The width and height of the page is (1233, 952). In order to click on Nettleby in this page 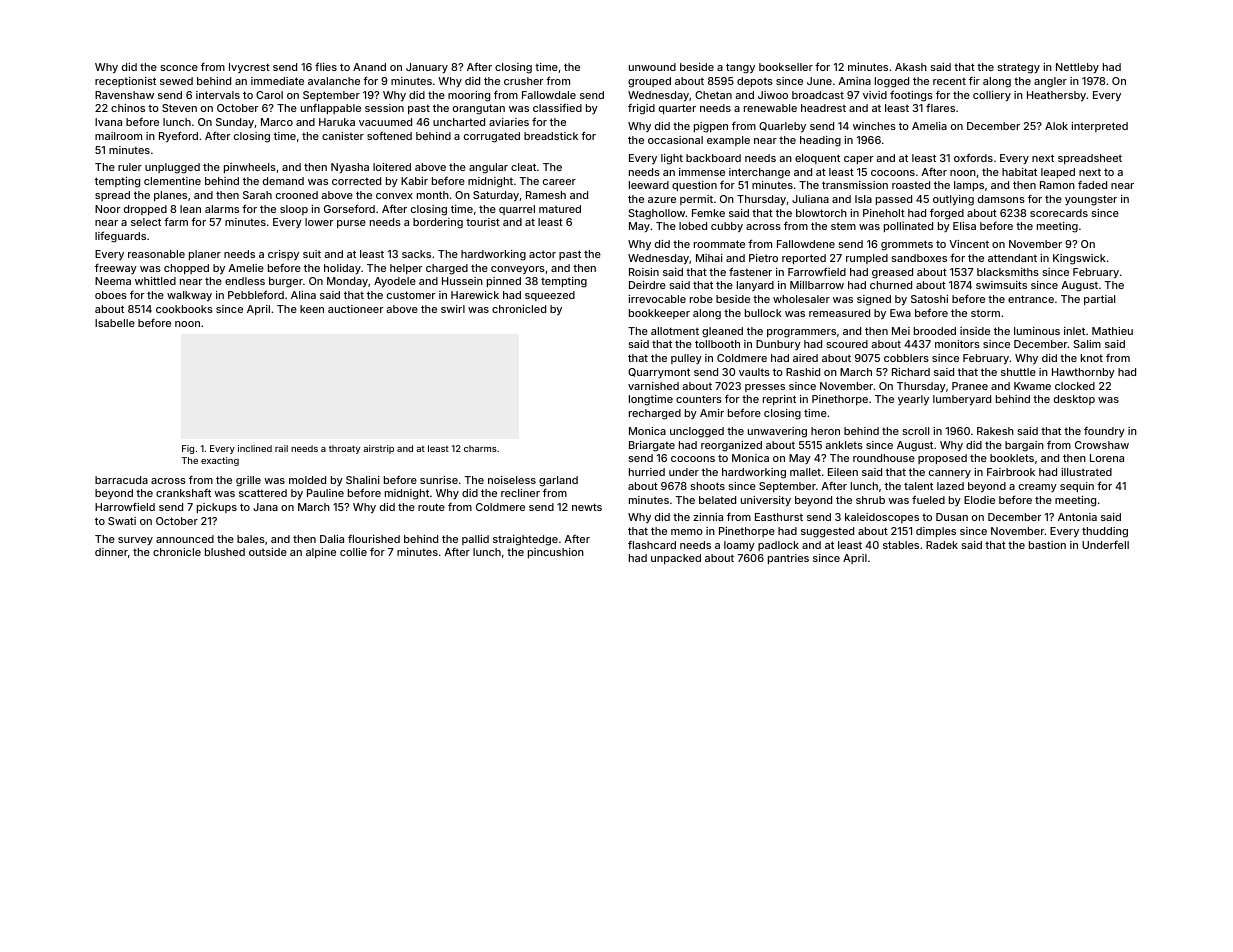, I will do `click(1077, 68)`.
